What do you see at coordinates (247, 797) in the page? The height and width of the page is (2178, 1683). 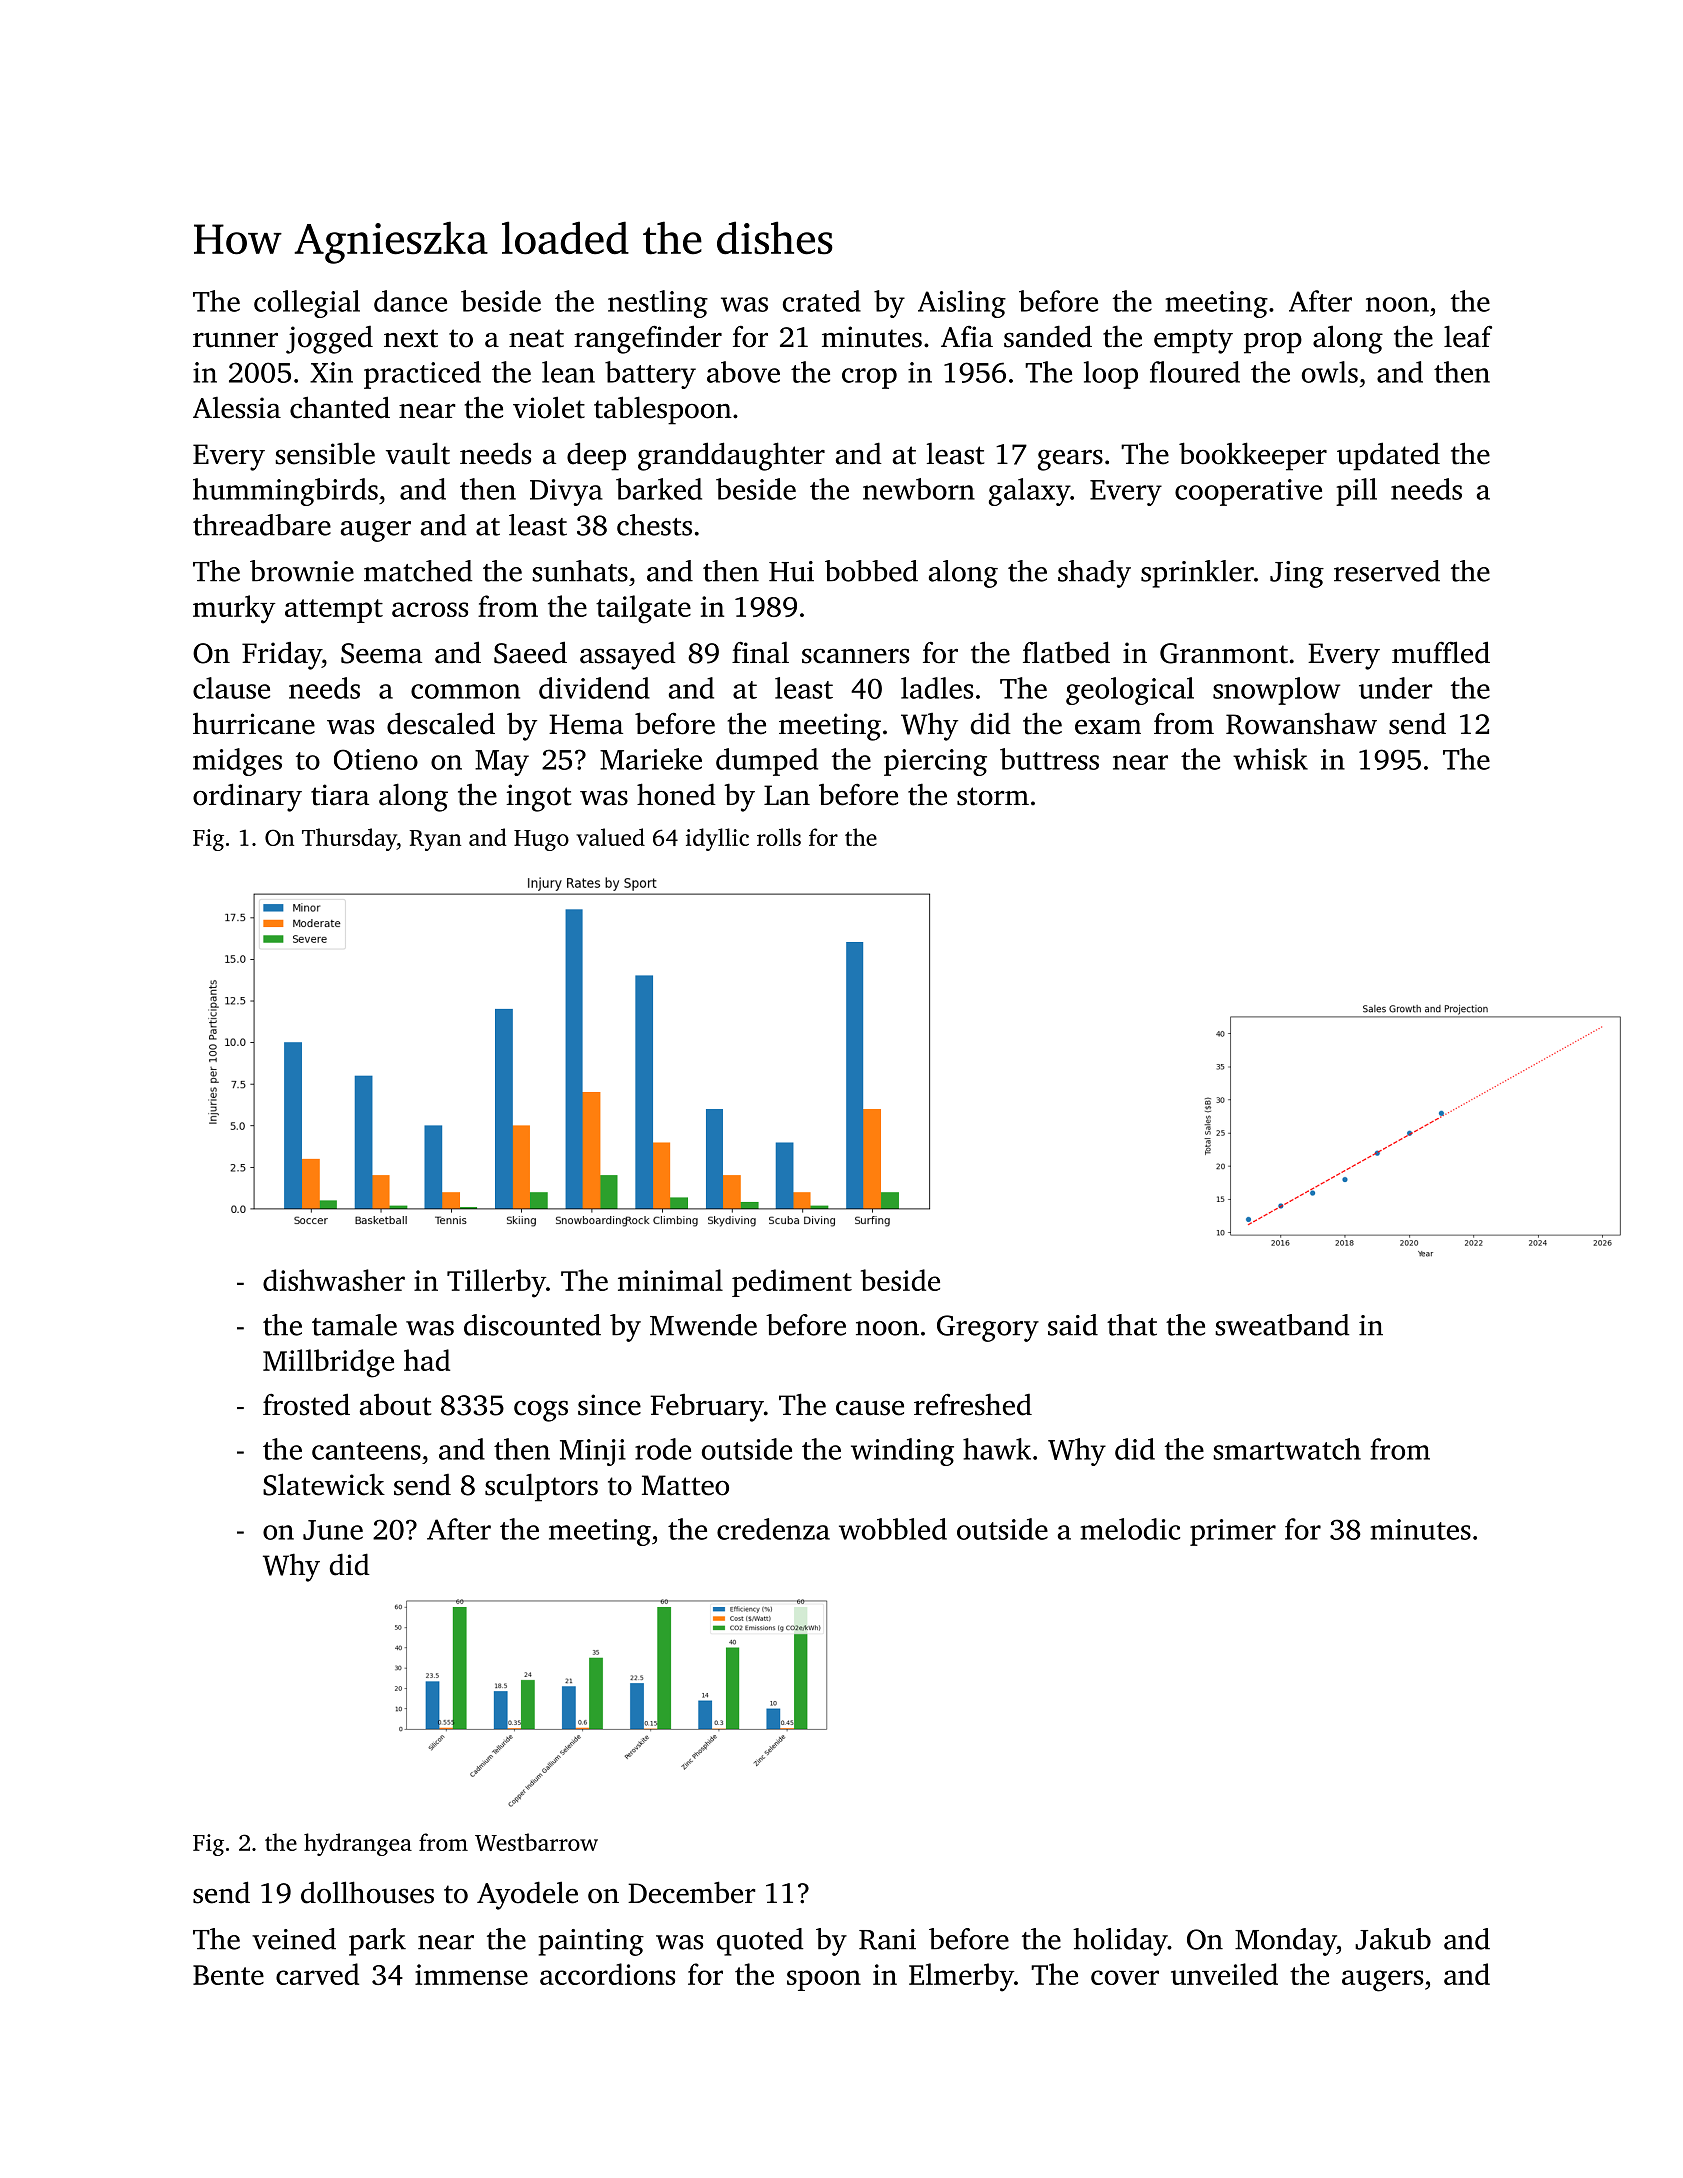 I see `ordinary` at bounding box center [247, 797].
